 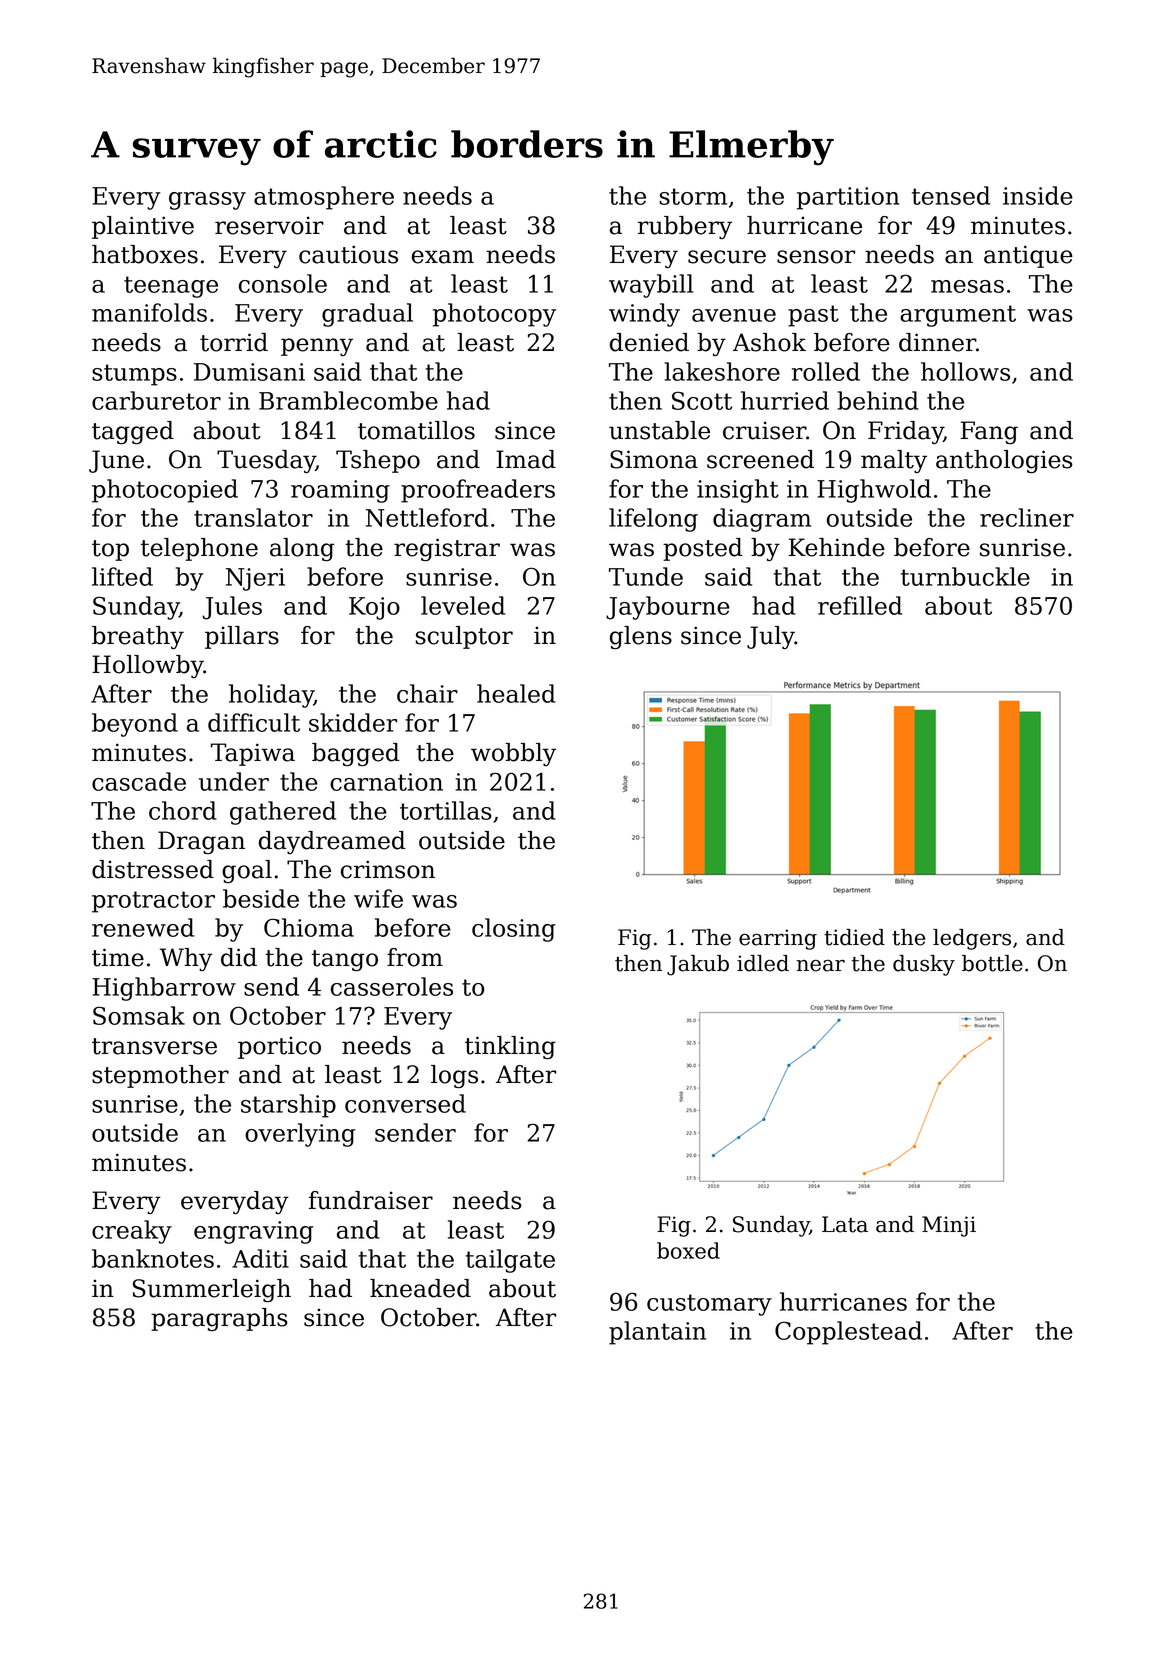 What do you see at coordinates (734, 315) in the screenshot?
I see `avenue` at bounding box center [734, 315].
